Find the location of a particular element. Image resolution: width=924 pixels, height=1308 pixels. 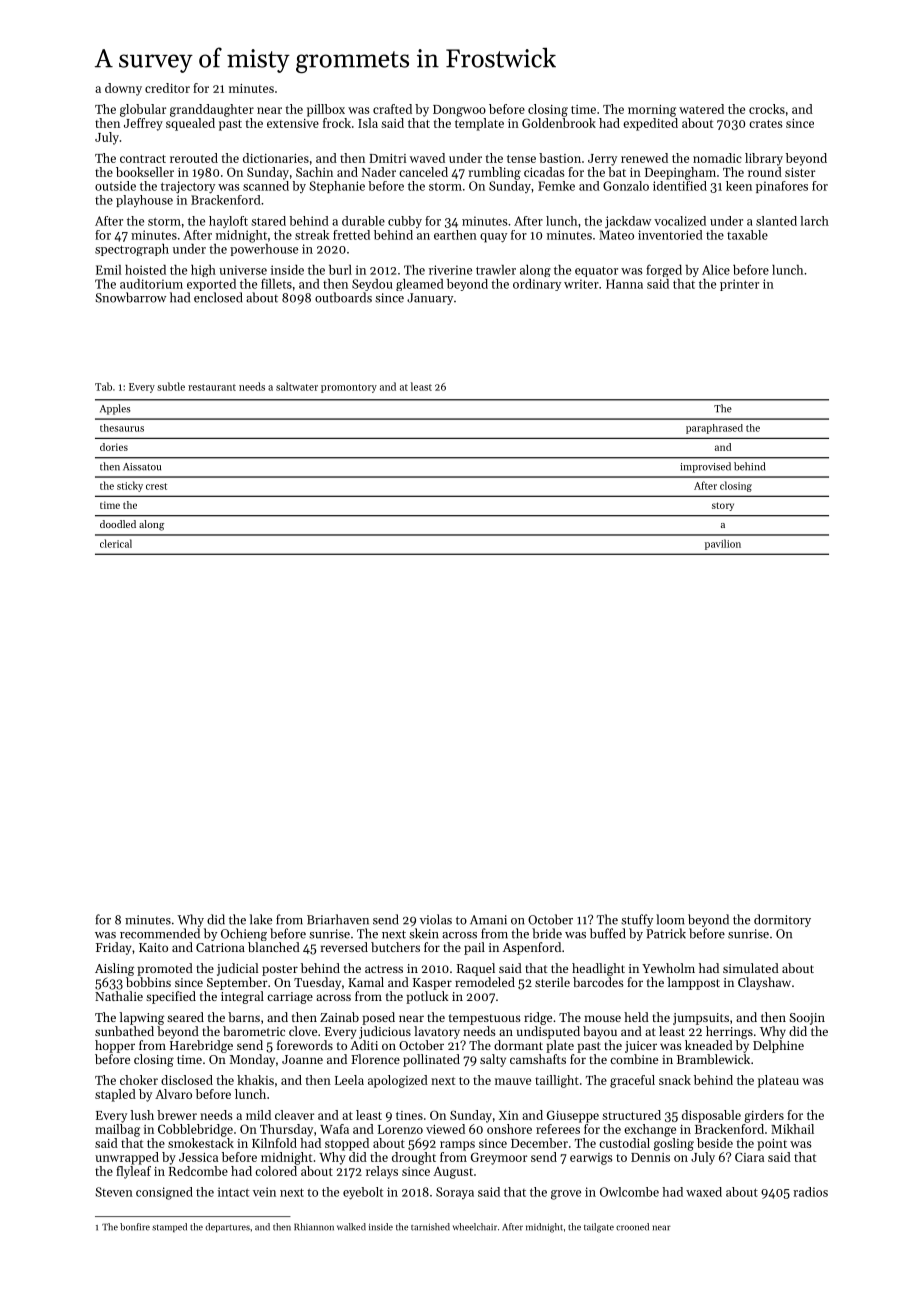

saltwater is located at coordinates (297, 386).
